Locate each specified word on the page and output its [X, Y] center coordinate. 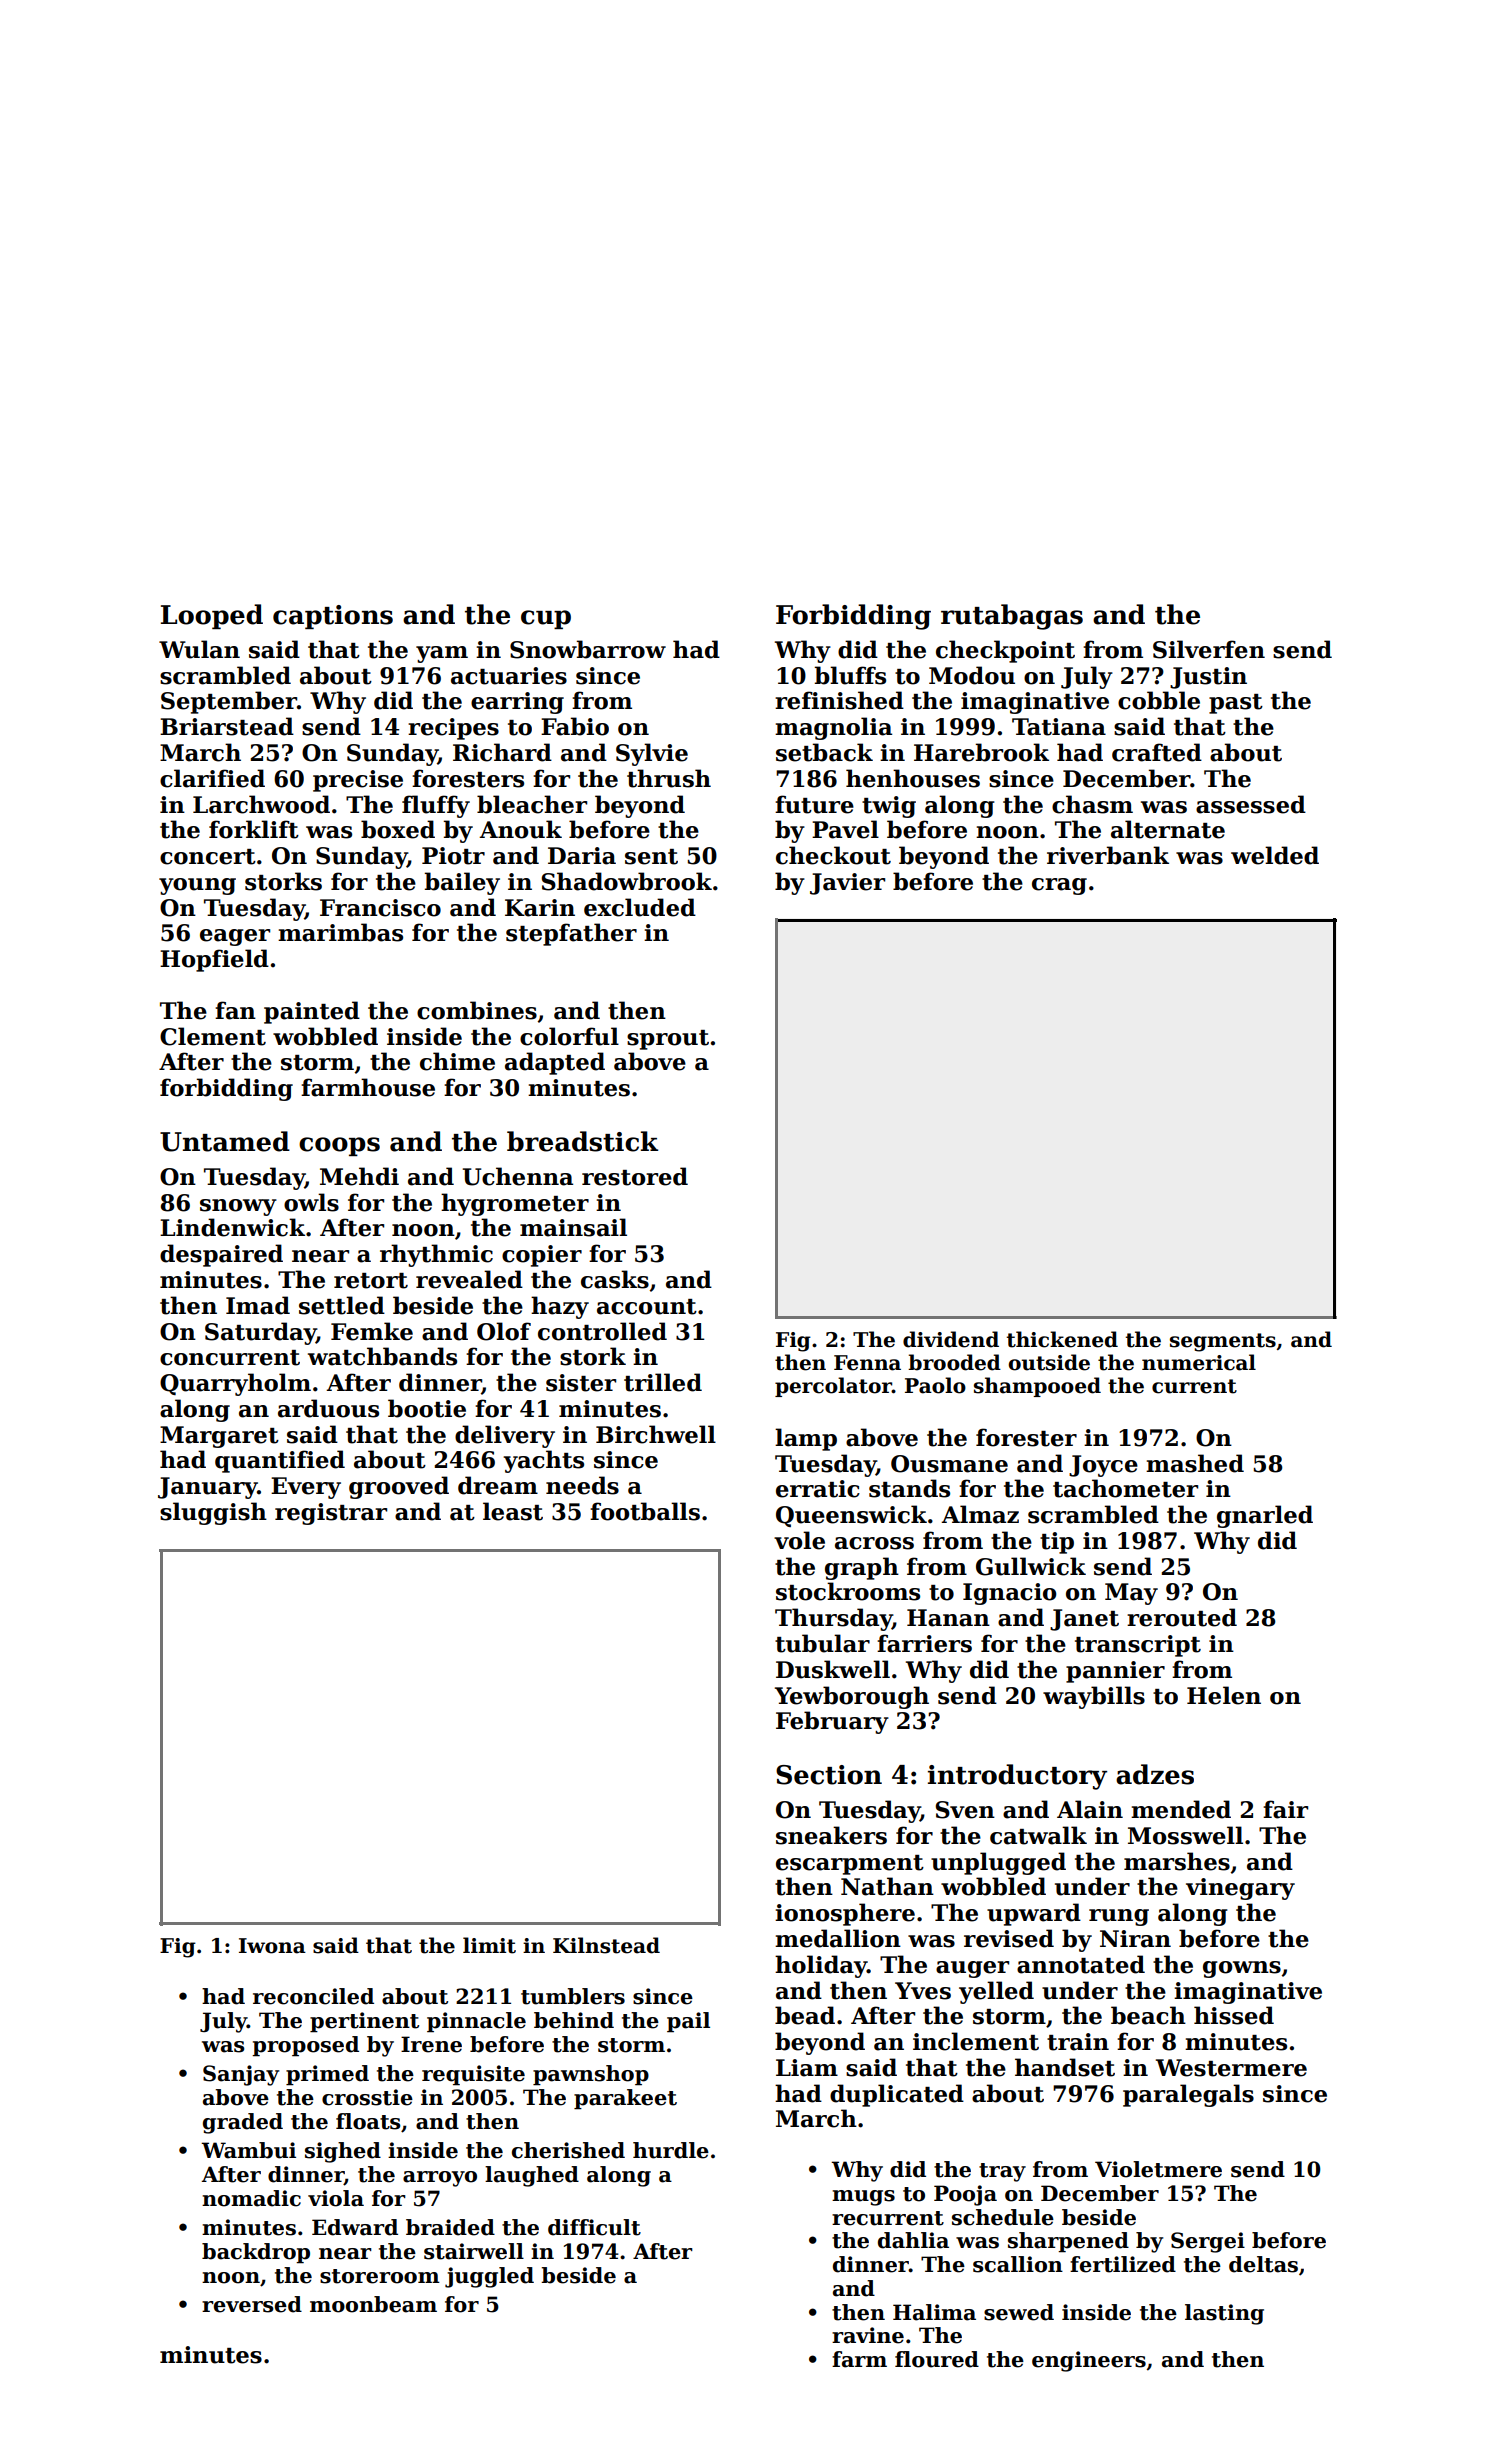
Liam [807, 2068]
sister [581, 1383]
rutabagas [1012, 617]
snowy [238, 1207]
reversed [252, 2304]
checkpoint [1005, 651]
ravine [868, 2335]
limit [489, 1945]
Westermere [1231, 2068]
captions [333, 617]
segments [1223, 1342]
